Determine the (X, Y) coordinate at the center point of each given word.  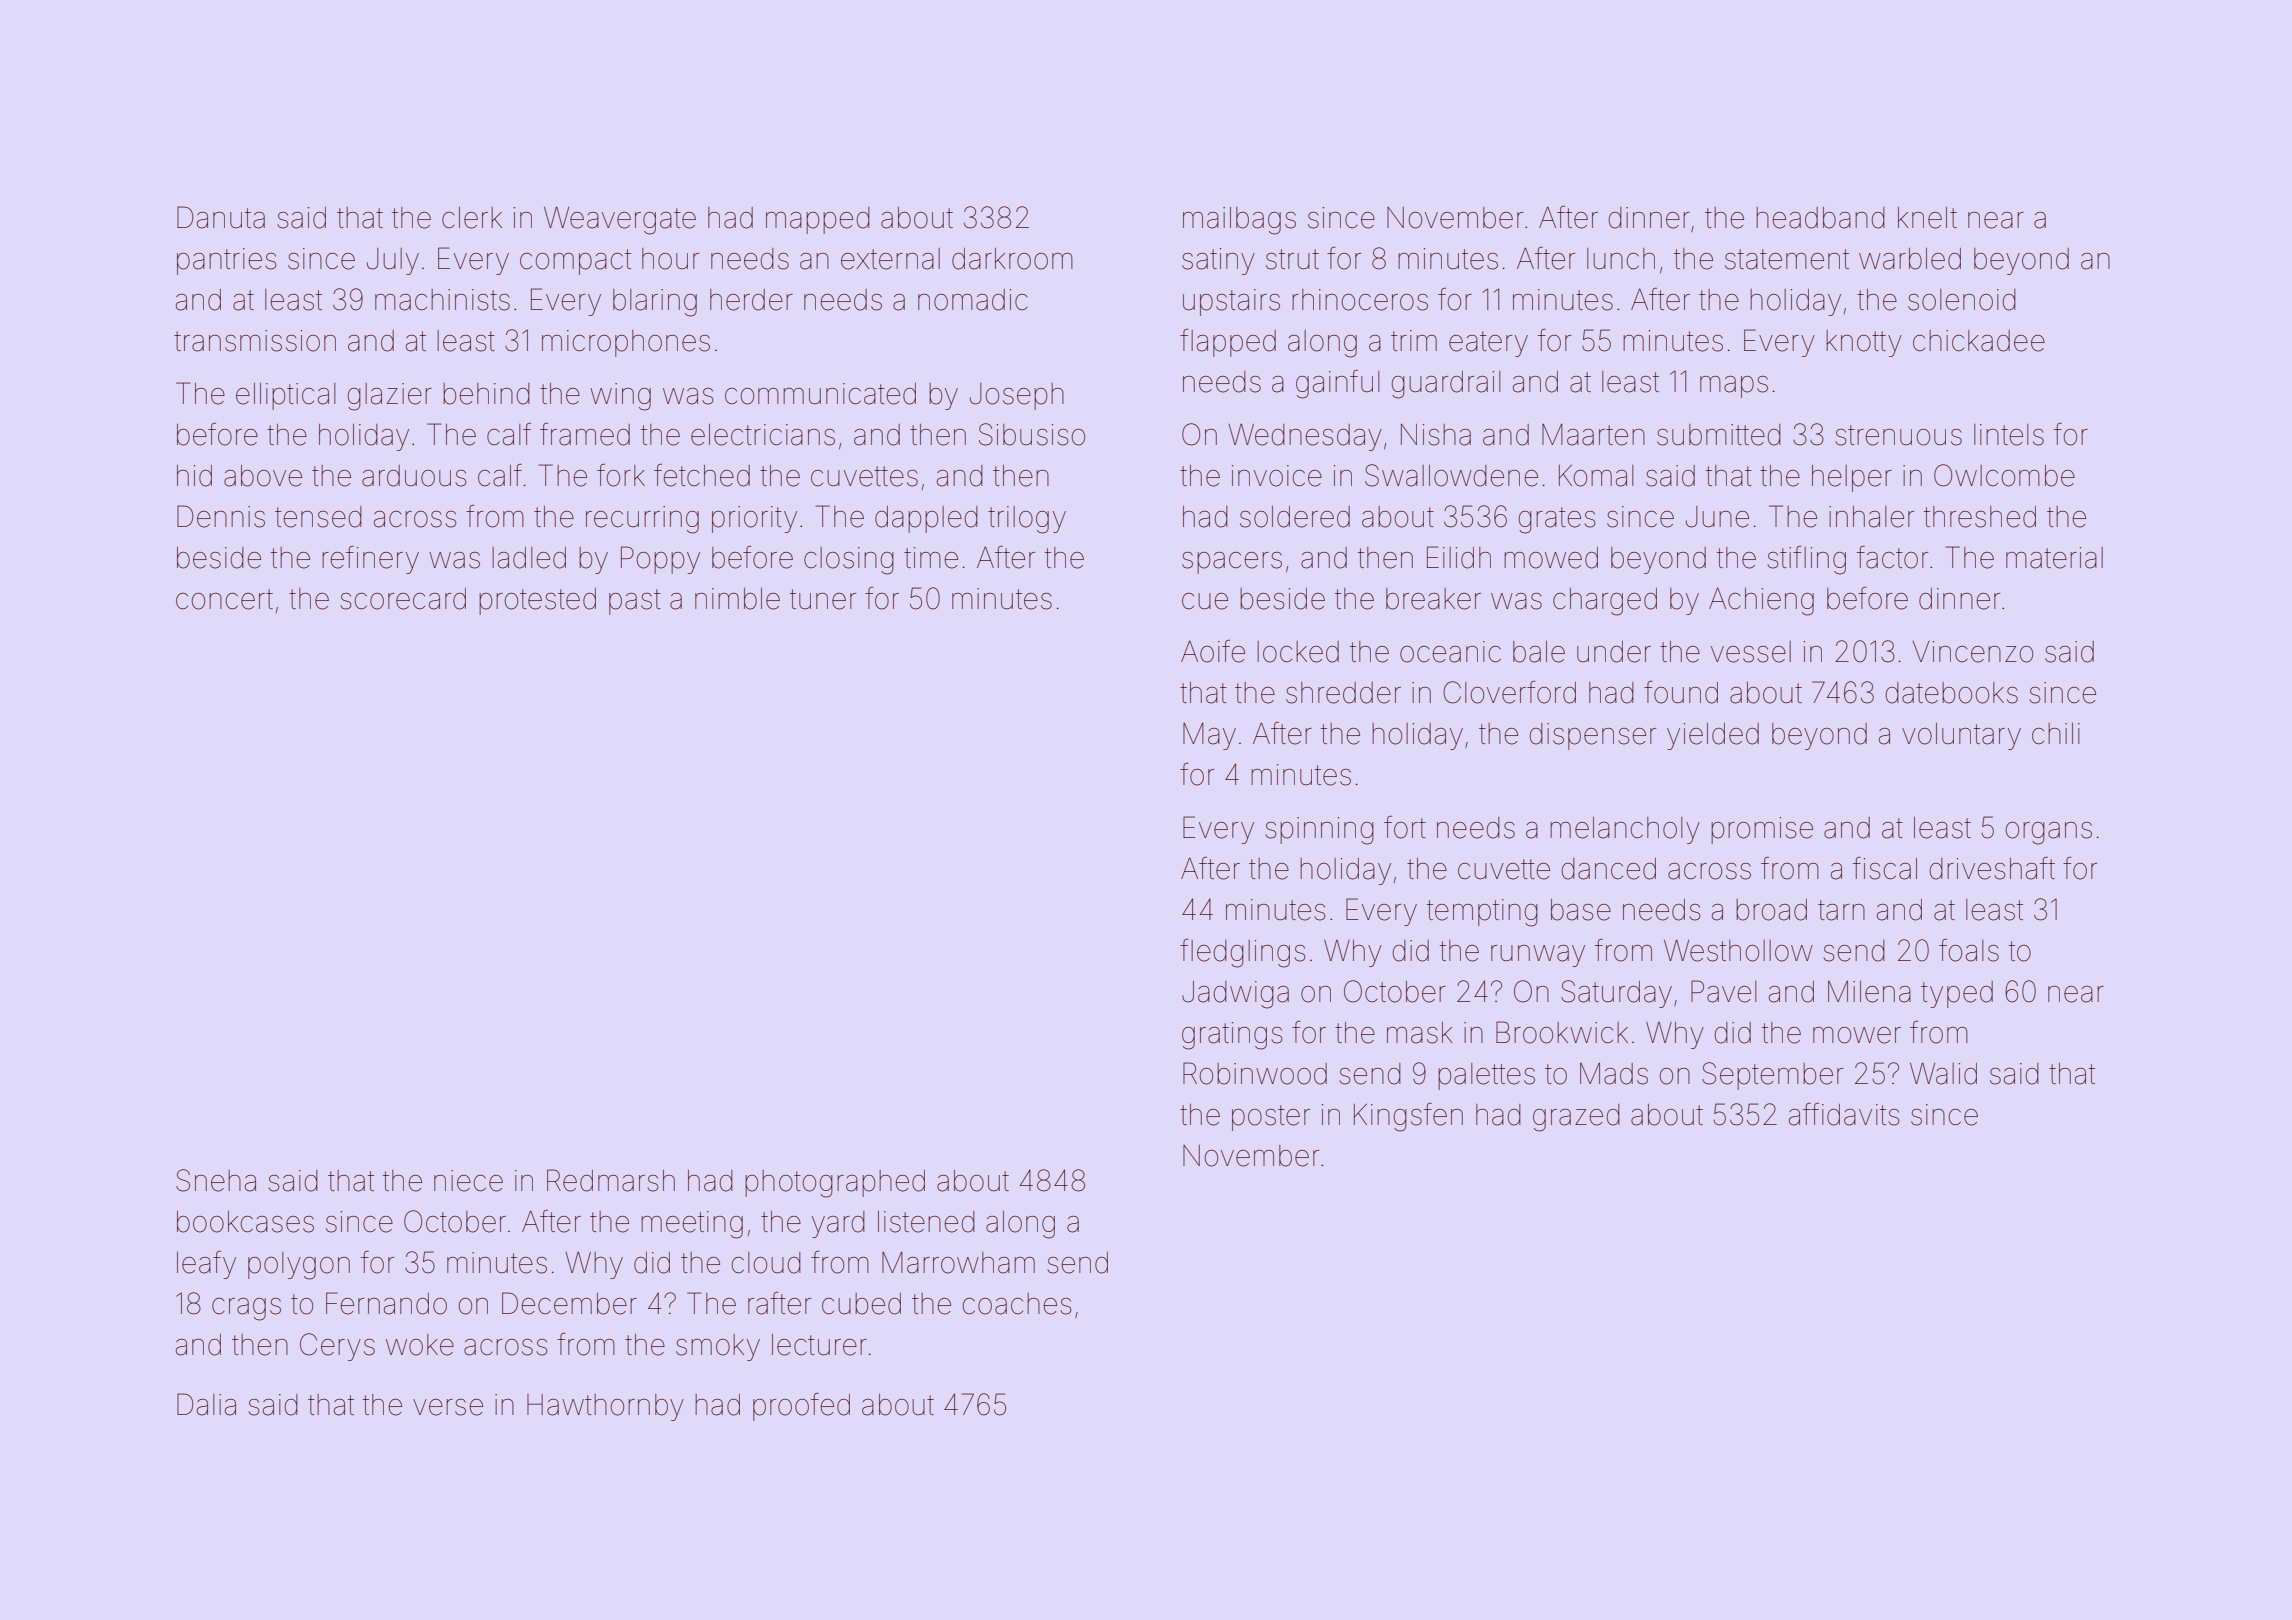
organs (2049, 833)
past (635, 602)
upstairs (1231, 302)
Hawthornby (605, 1407)
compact (575, 262)
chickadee (1979, 341)
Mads (1614, 1074)
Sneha (216, 1180)
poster (1271, 1118)
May (1209, 736)
